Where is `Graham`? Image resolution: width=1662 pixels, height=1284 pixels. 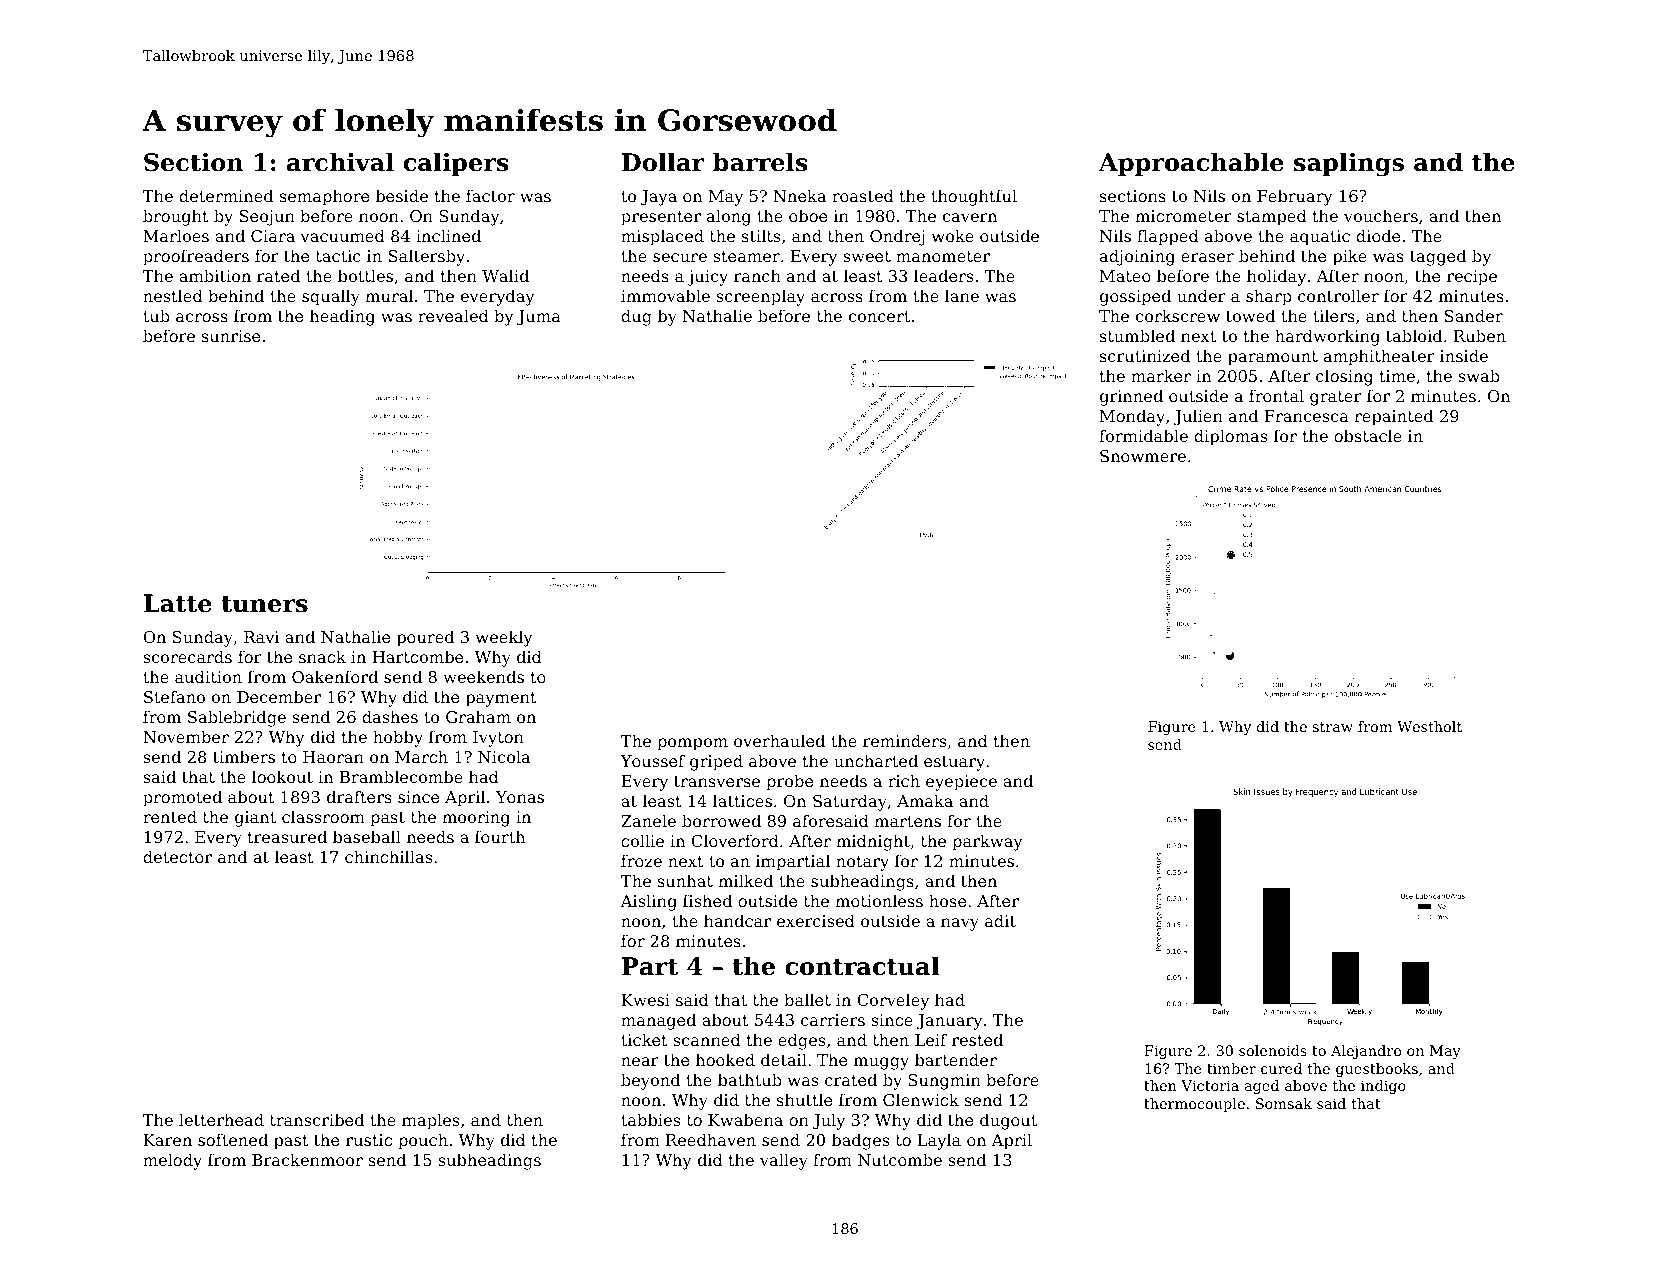 Graham is located at coordinates (478, 716).
